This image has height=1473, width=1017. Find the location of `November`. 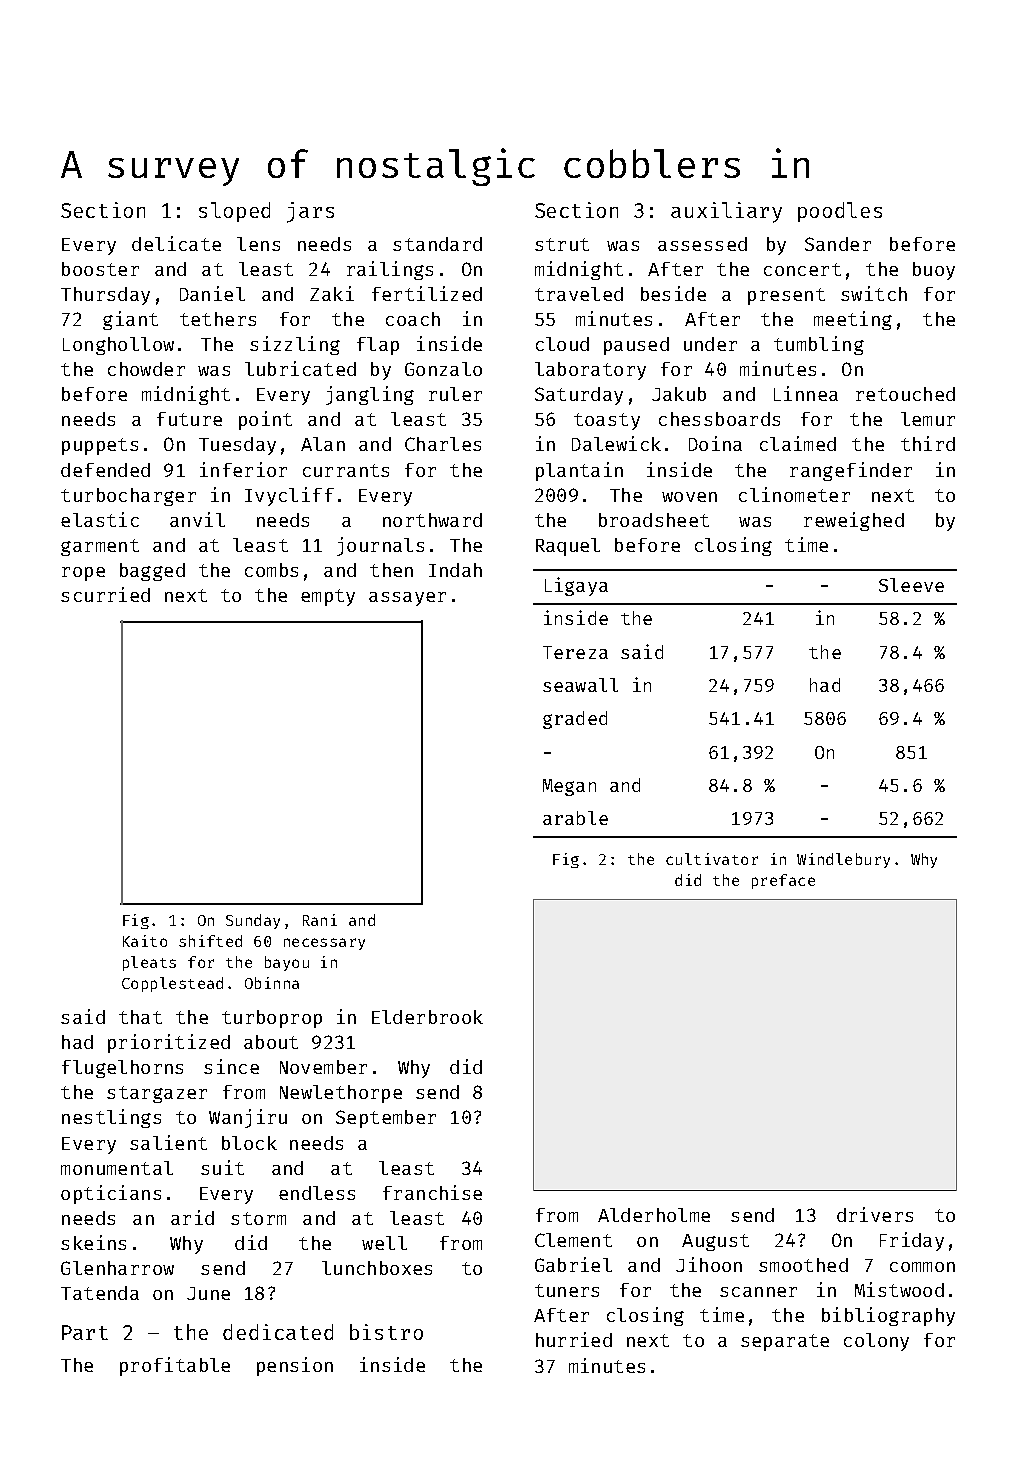

November is located at coordinates (323, 1067).
